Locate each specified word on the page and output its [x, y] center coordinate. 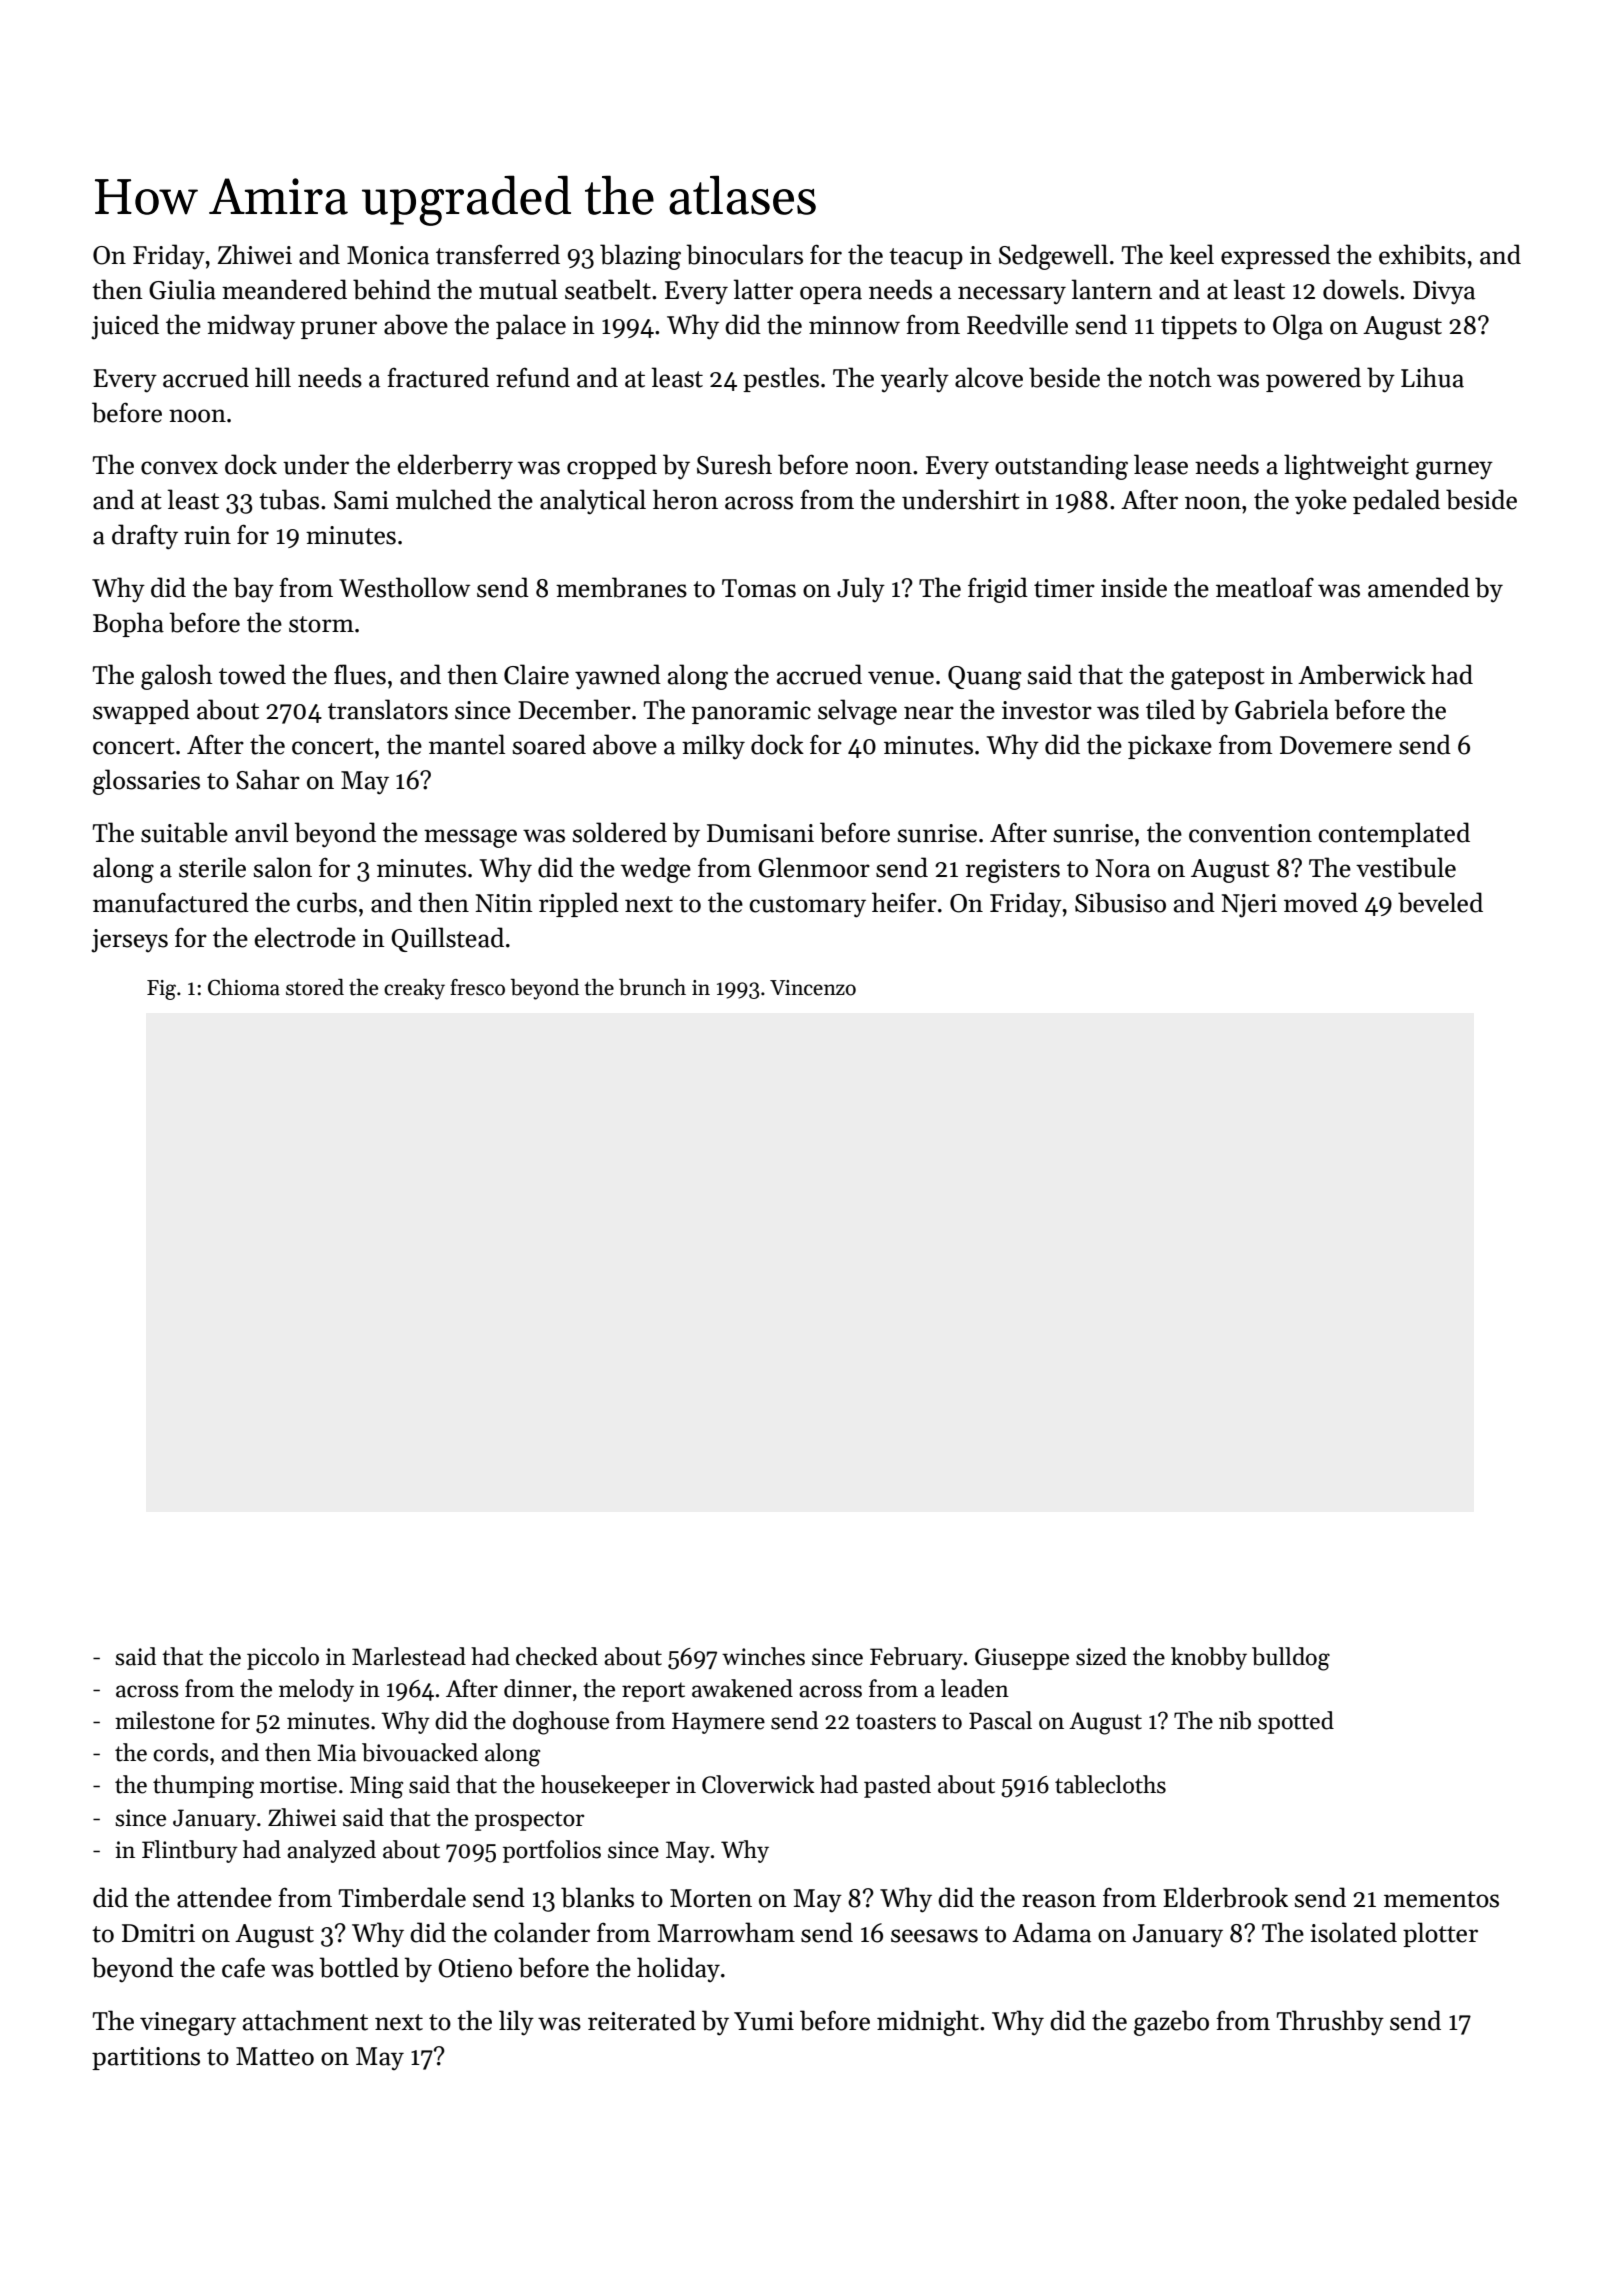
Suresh [734, 464]
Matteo [275, 2056]
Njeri [1249, 906]
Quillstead [447, 939]
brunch [652, 987]
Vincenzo [813, 988]
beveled [1440, 902]
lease [1161, 464]
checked [557, 1656]
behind [392, 289]
